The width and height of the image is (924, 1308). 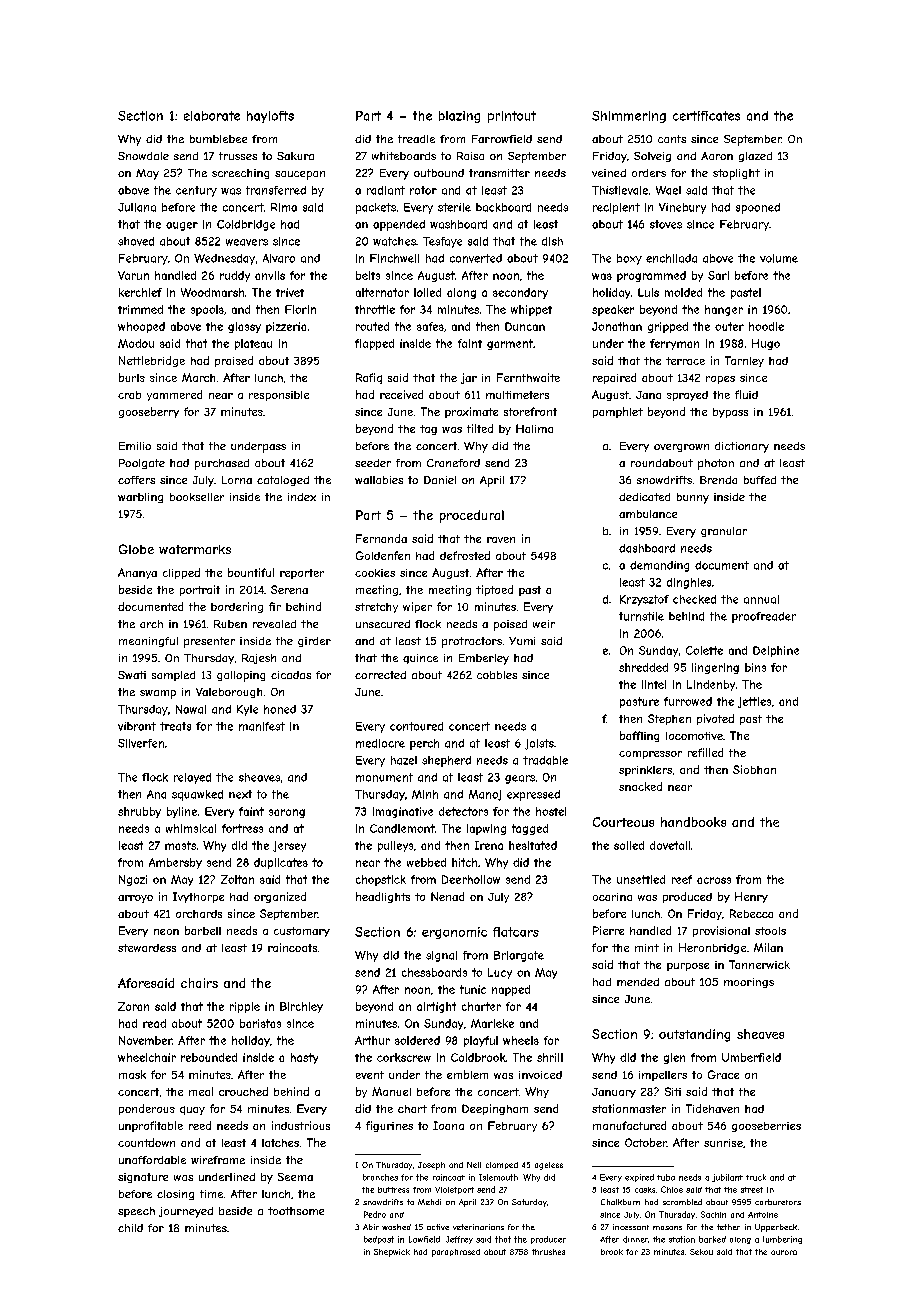 I want to click on transmitter, so click(x=499, y=173).
